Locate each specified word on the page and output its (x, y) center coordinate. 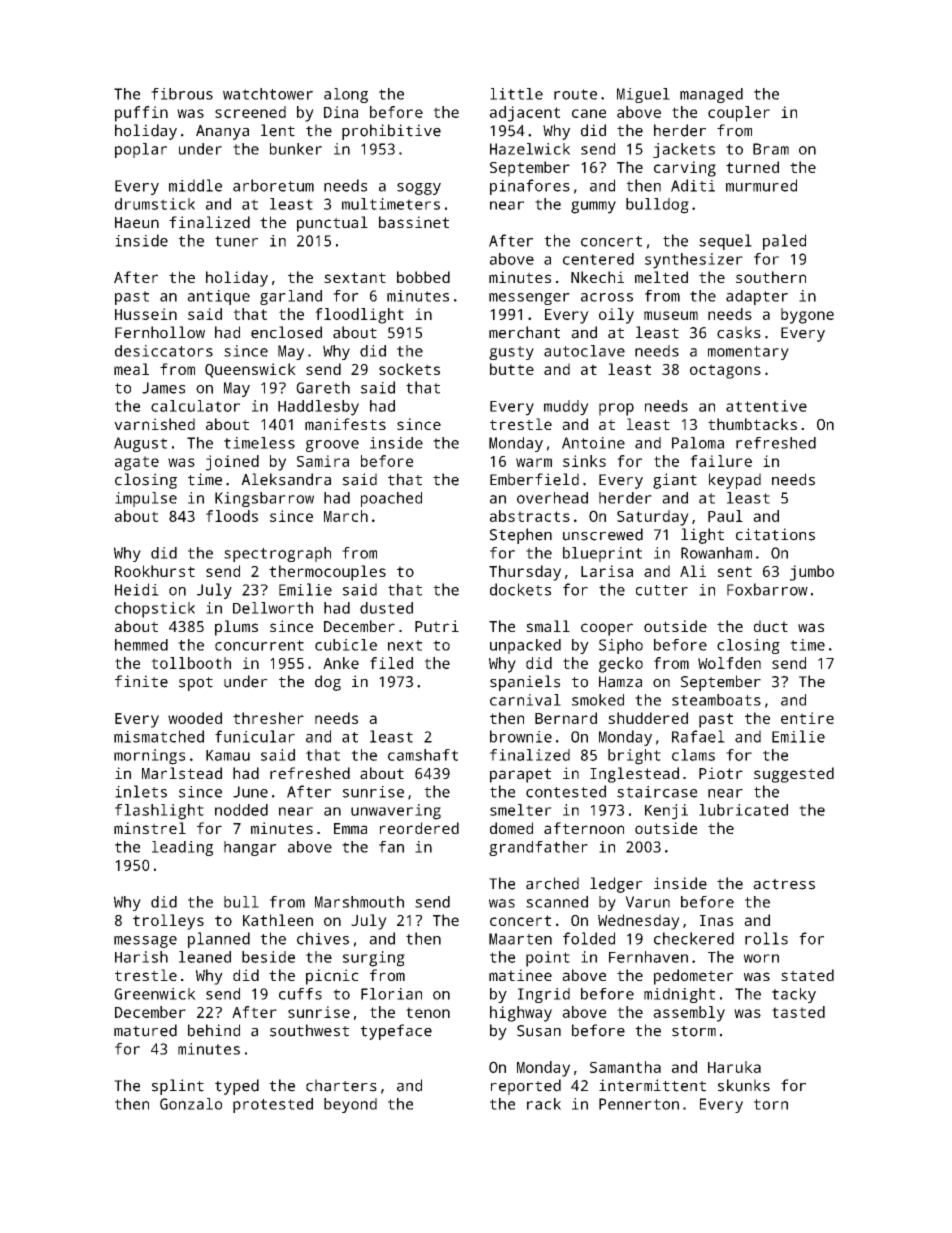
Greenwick (155, 994)
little (516, 94)
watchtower (268, 94)
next (405, 645)
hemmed (141, 645)
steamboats (716, 700)
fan (391, 847)
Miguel (643, 95)
